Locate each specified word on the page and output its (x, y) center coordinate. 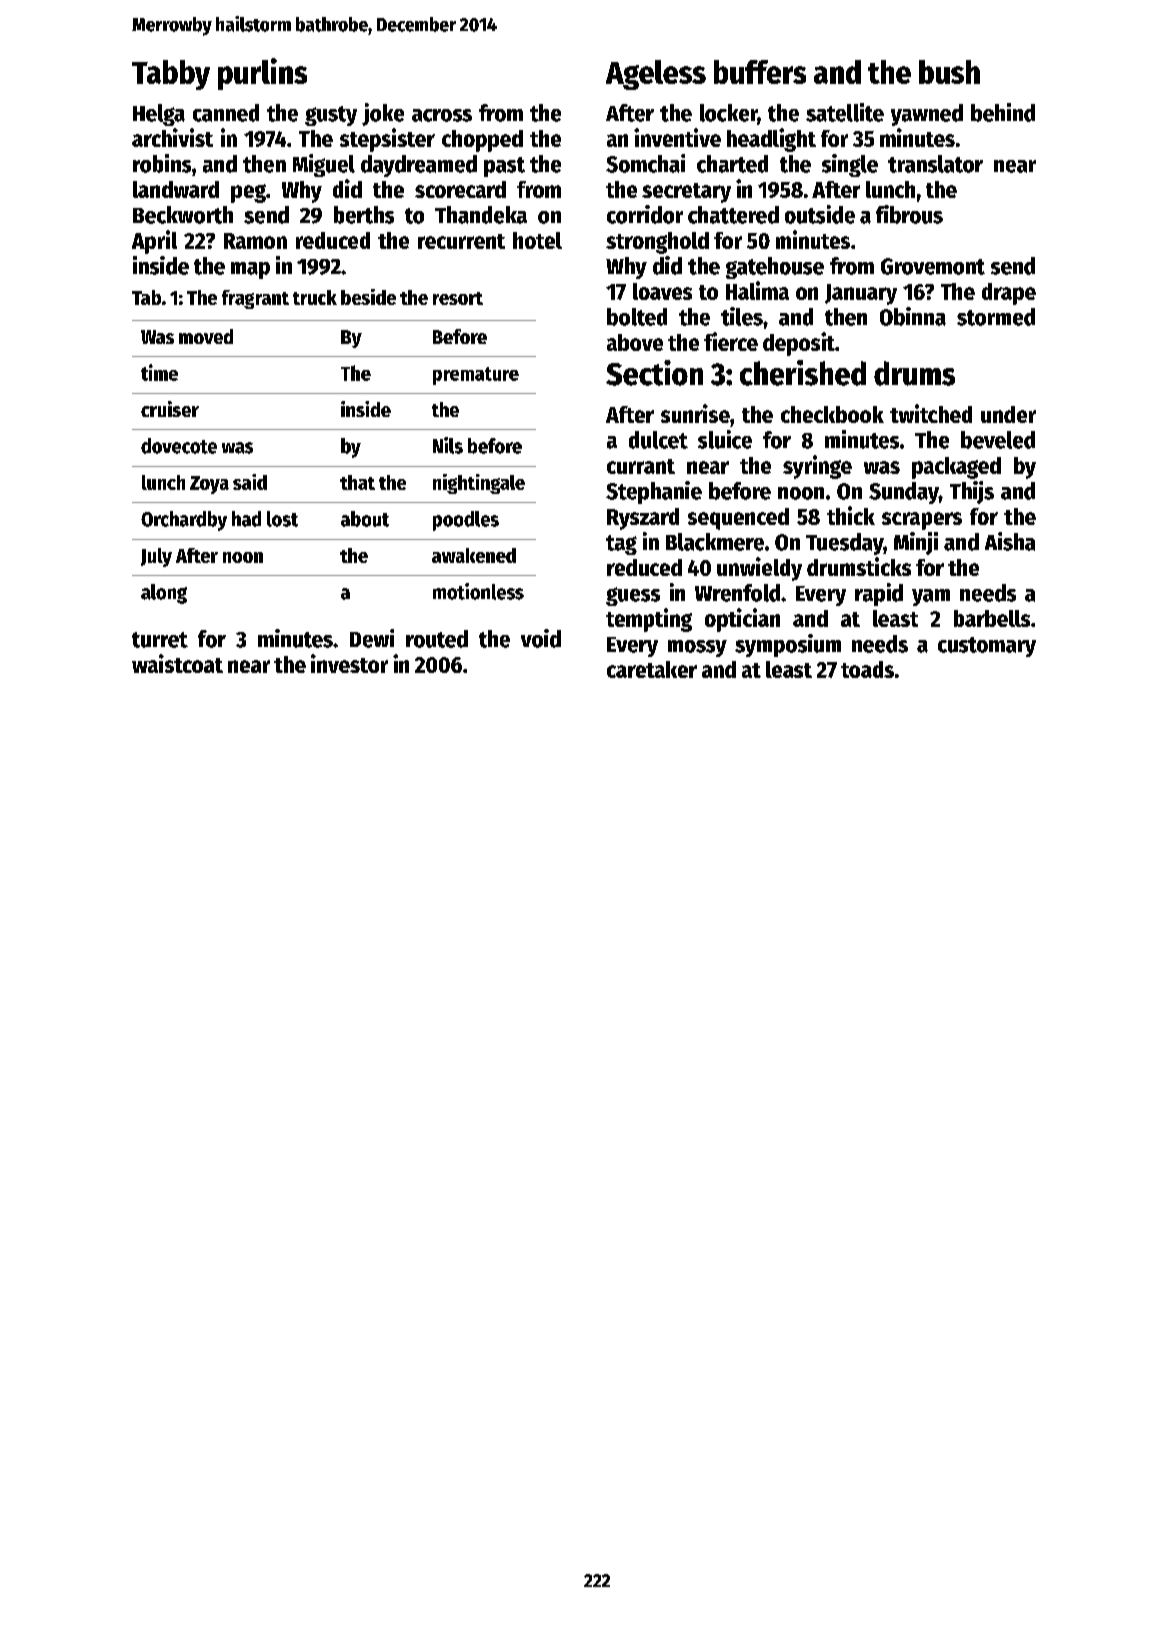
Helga (159, 115)
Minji (916, 543)
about (365, 519)
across (442, 115)
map (250, 270)
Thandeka (481, 215)
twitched (931, 413)
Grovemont (933, 266)
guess (633, 596)
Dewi (372, 638)
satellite (845, 112)
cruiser (170, 409)
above (635, 342)
